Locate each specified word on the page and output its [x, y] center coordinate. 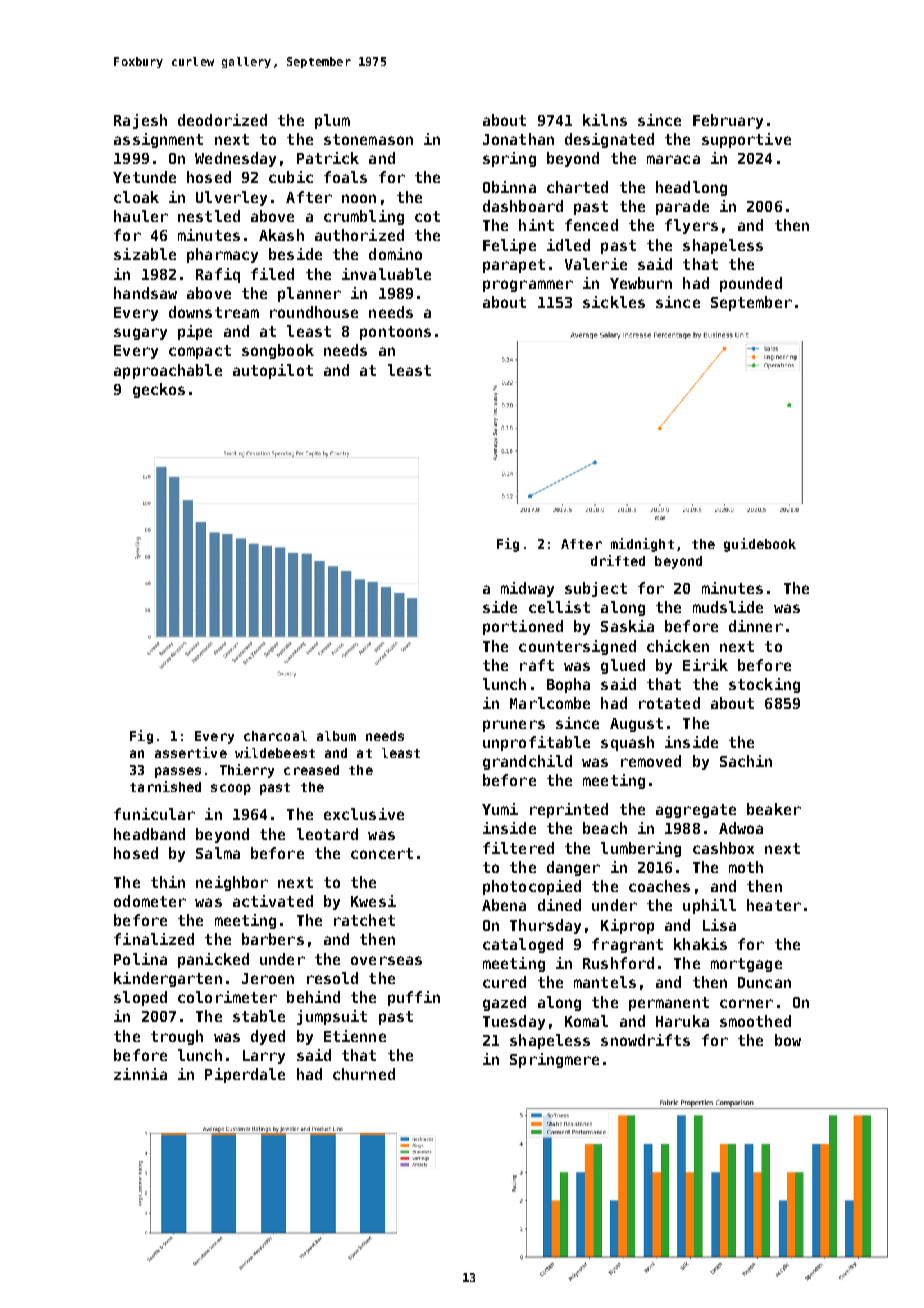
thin [168, 882]
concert [382, 853]
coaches [659, 886]
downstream [214, 312]
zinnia [140, 1074]
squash [627, 743]
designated [609, 140]
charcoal [275, 736]
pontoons [395, 333]
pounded [751, 284]
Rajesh [140, 121]
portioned [523, 627]
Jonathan [518, 139]
